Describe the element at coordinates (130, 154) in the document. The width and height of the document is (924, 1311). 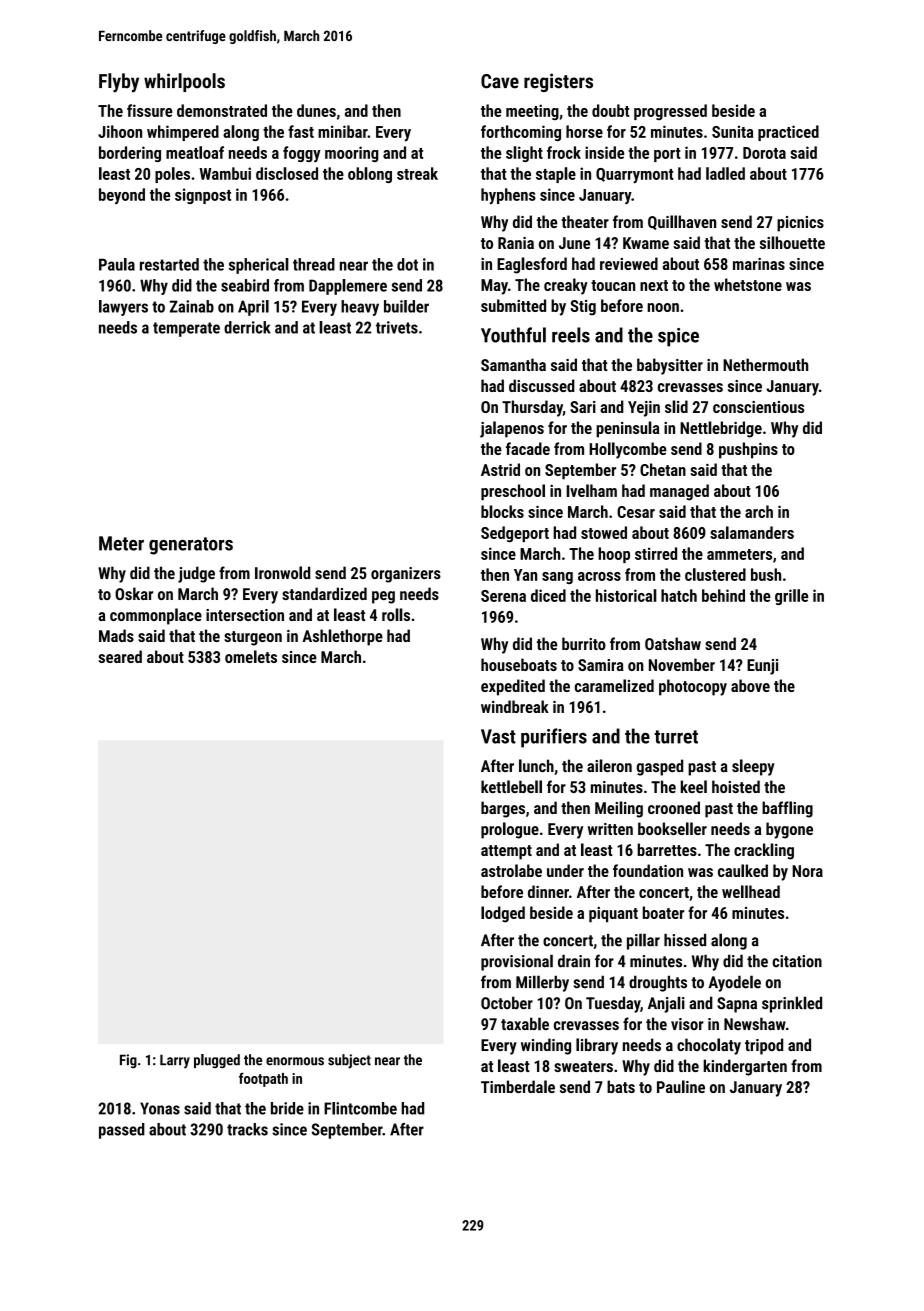
I see `bordering` at that location.
